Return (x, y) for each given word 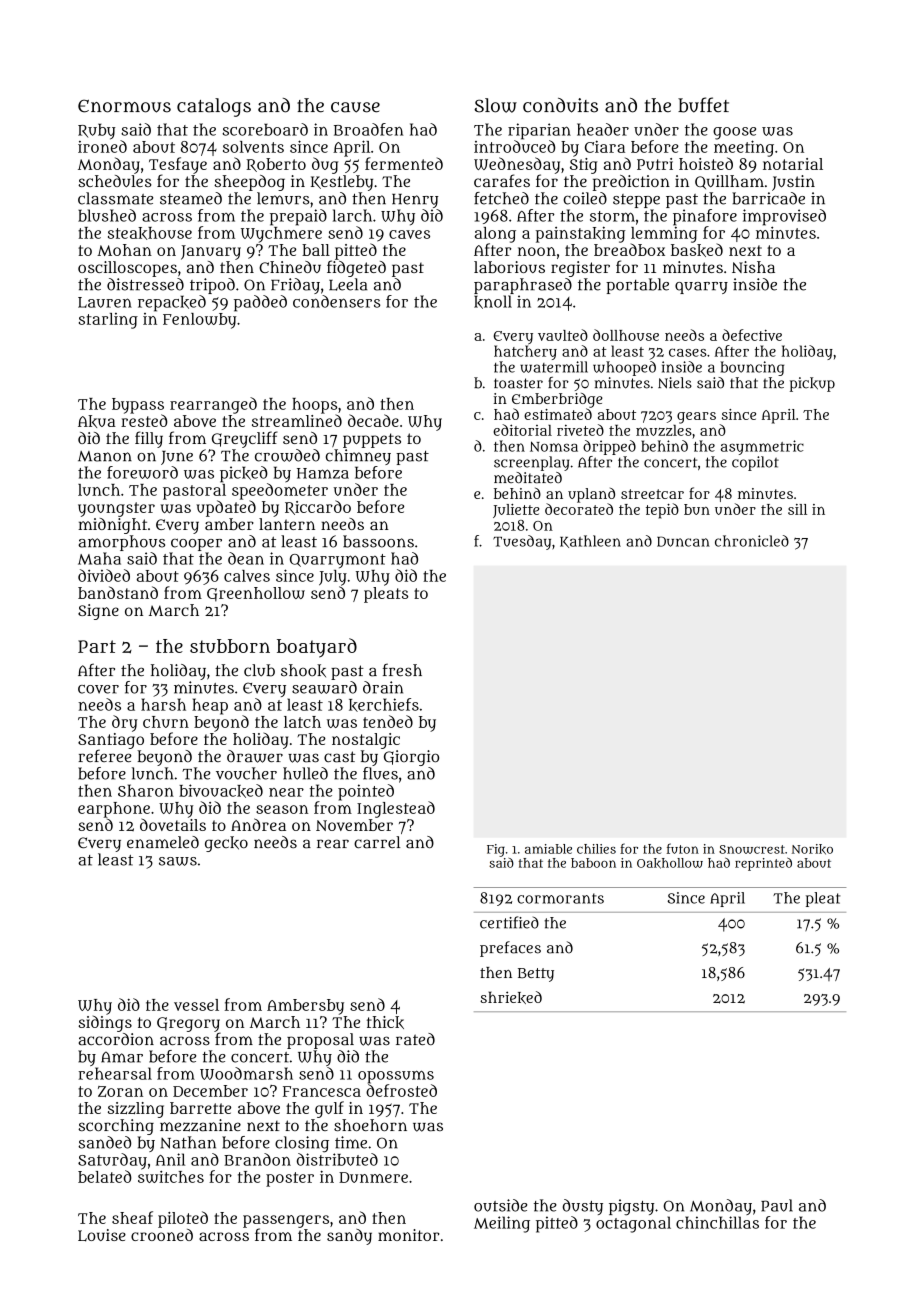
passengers (286, 1221)
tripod (212, 286)
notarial (793, 164)
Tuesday (522, 542)
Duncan (683, 541)
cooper (196, 544)
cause (355, 107)
